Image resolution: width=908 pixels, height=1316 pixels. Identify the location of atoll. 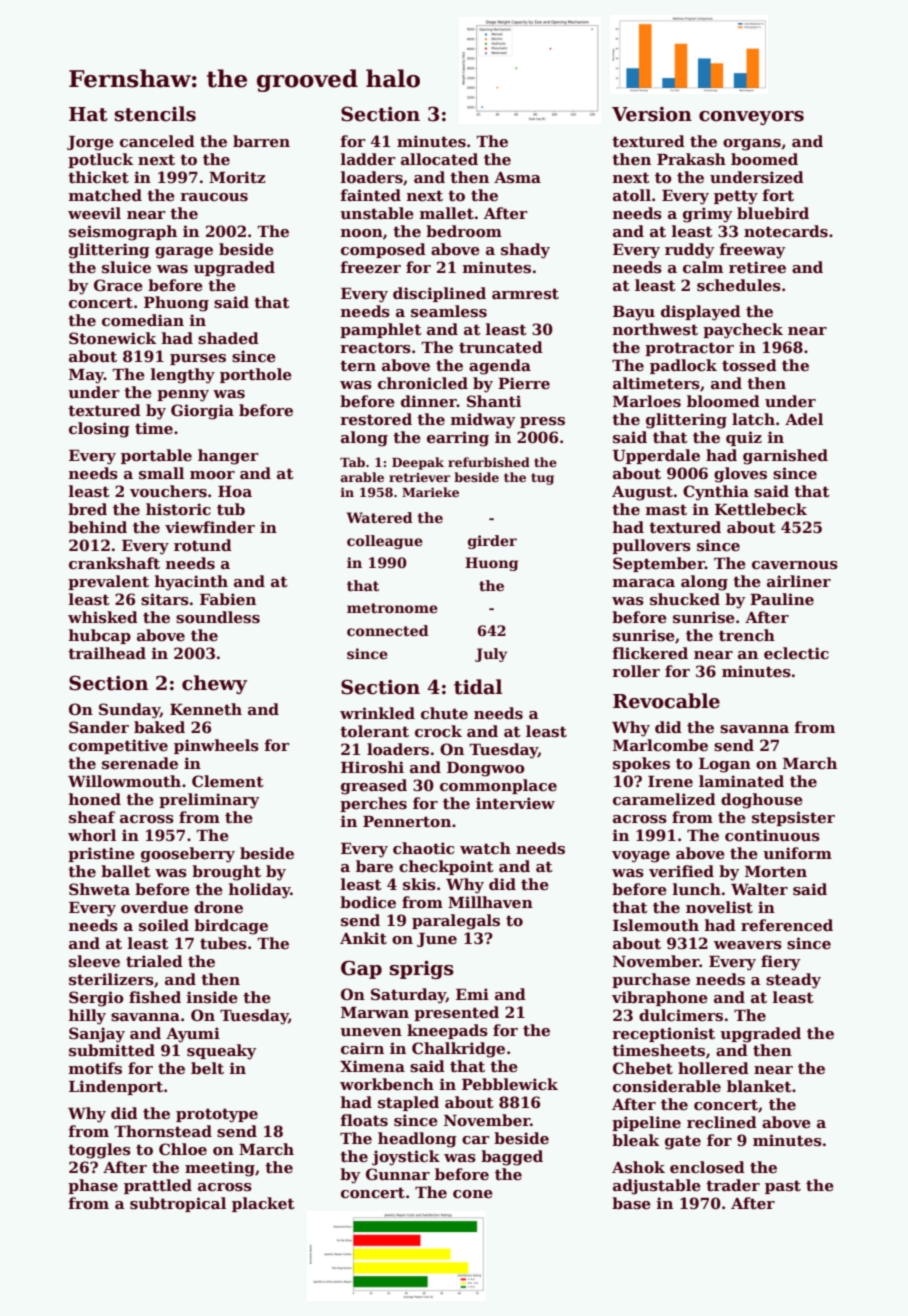
(632, 195).
